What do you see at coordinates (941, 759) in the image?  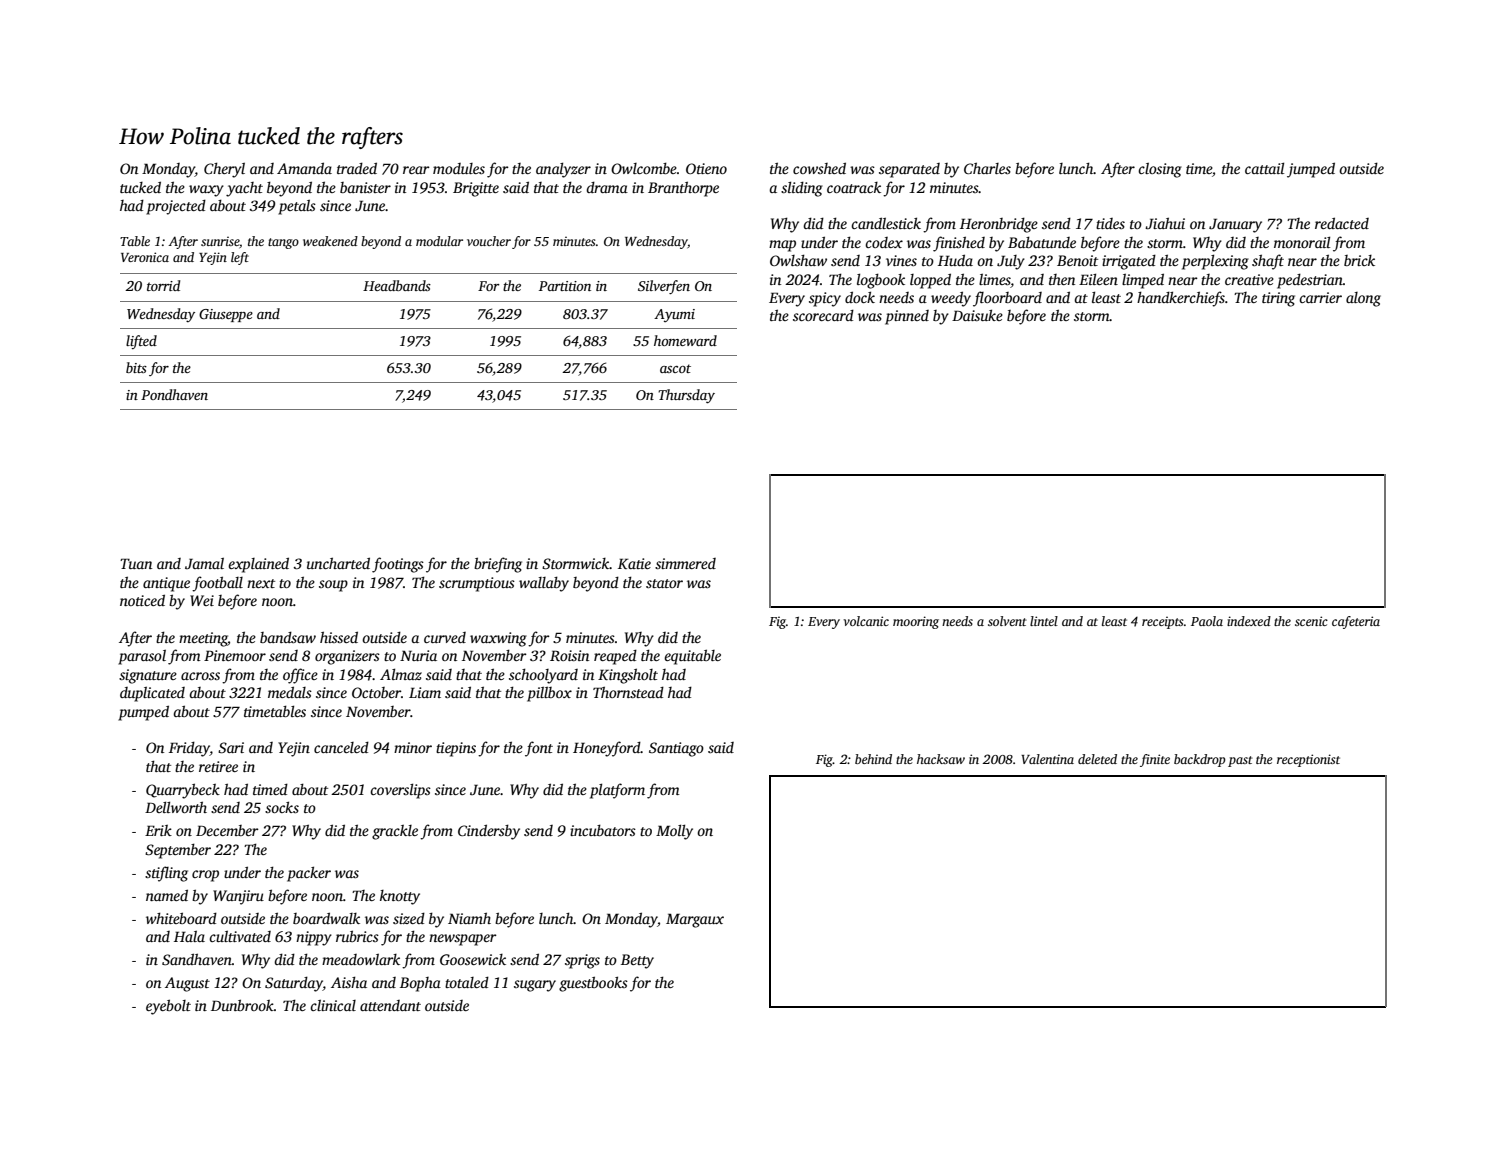 I see `hacksaw` at bounding box center [941, 759].
